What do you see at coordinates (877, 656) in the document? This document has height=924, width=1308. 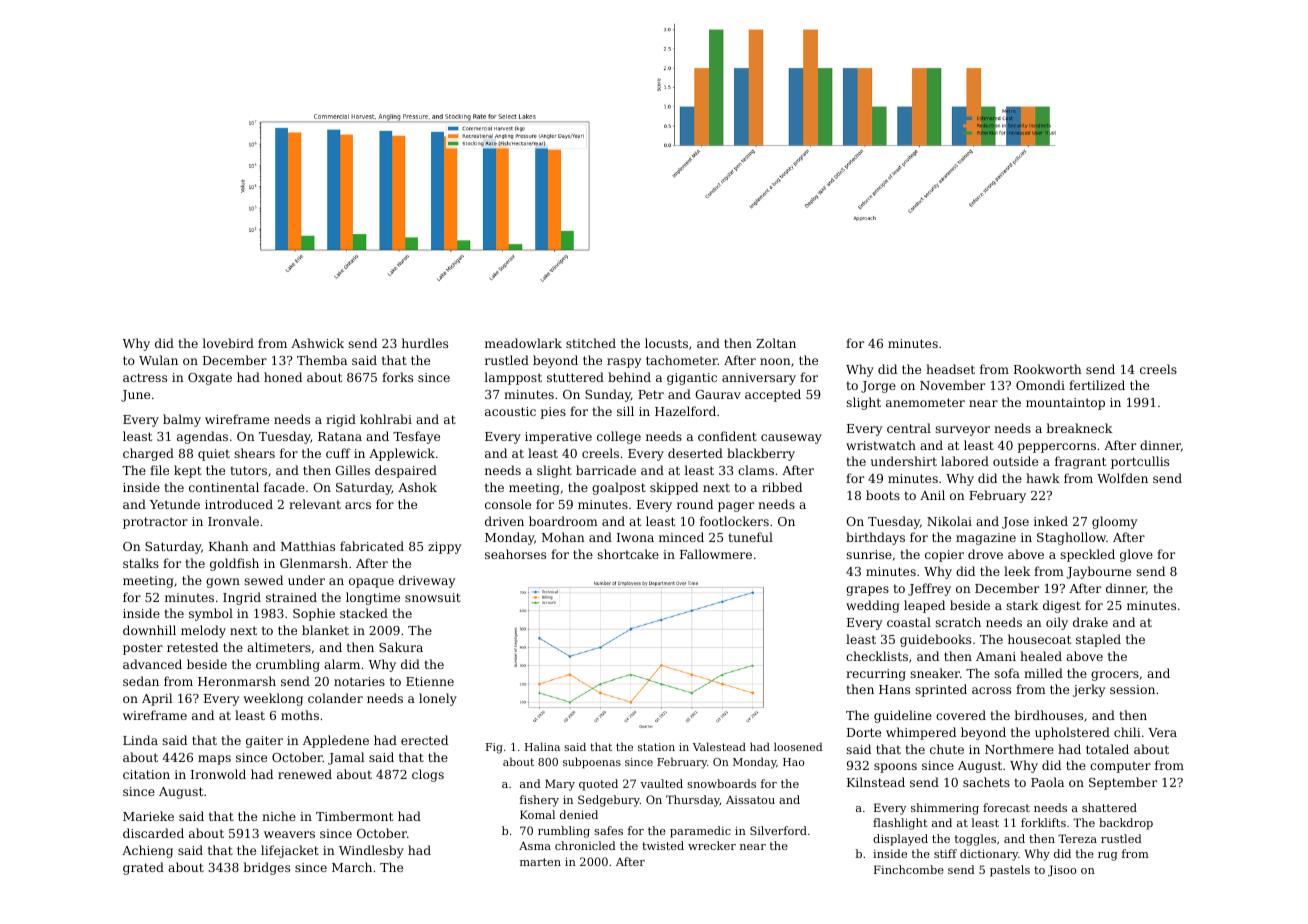 I see `checklists` at bounding box center [877, 656].
